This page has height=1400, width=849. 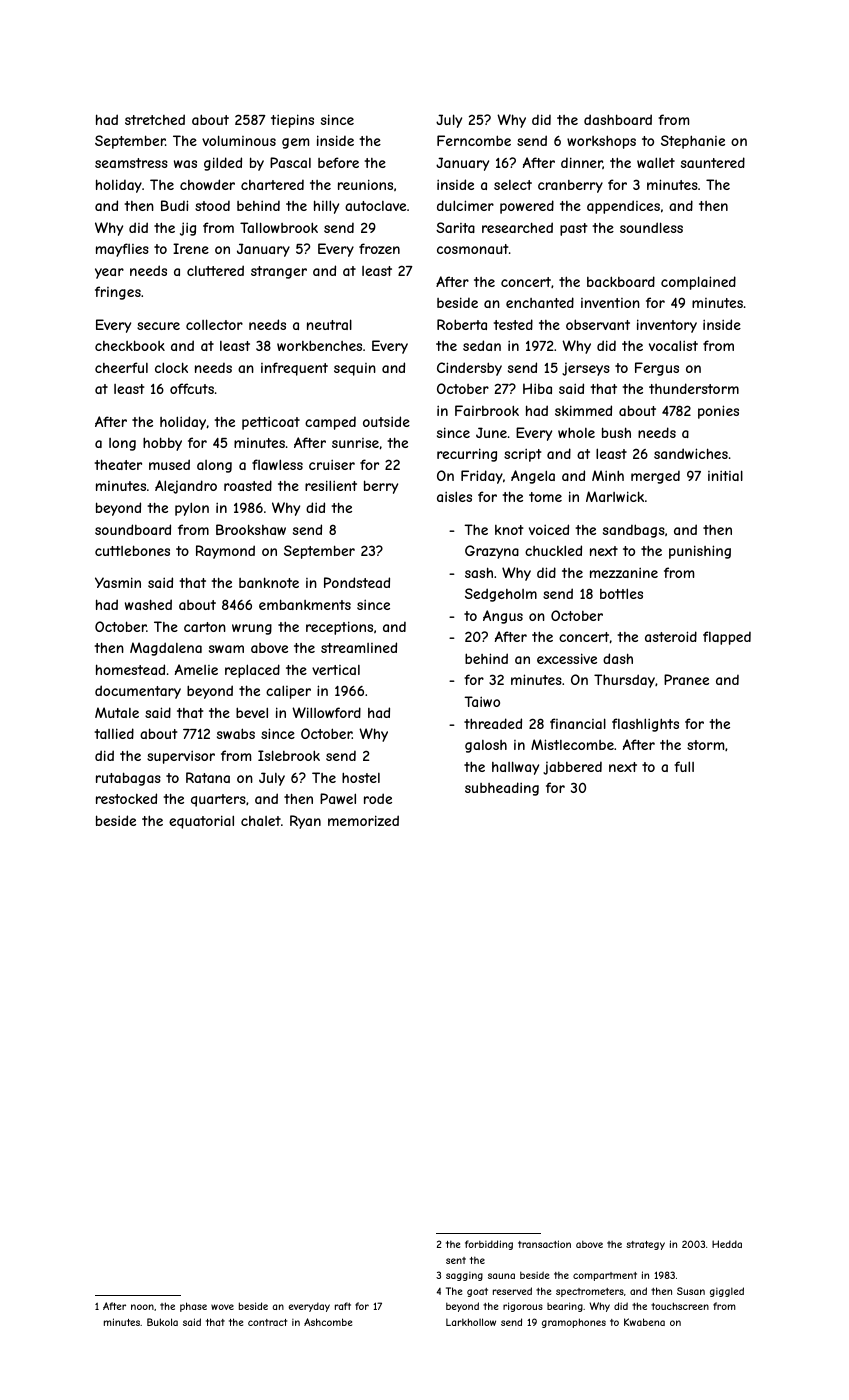 What do you see at coordinates (363, 820) in the page?
I see `memorized` at bounding box center [363, 820].
